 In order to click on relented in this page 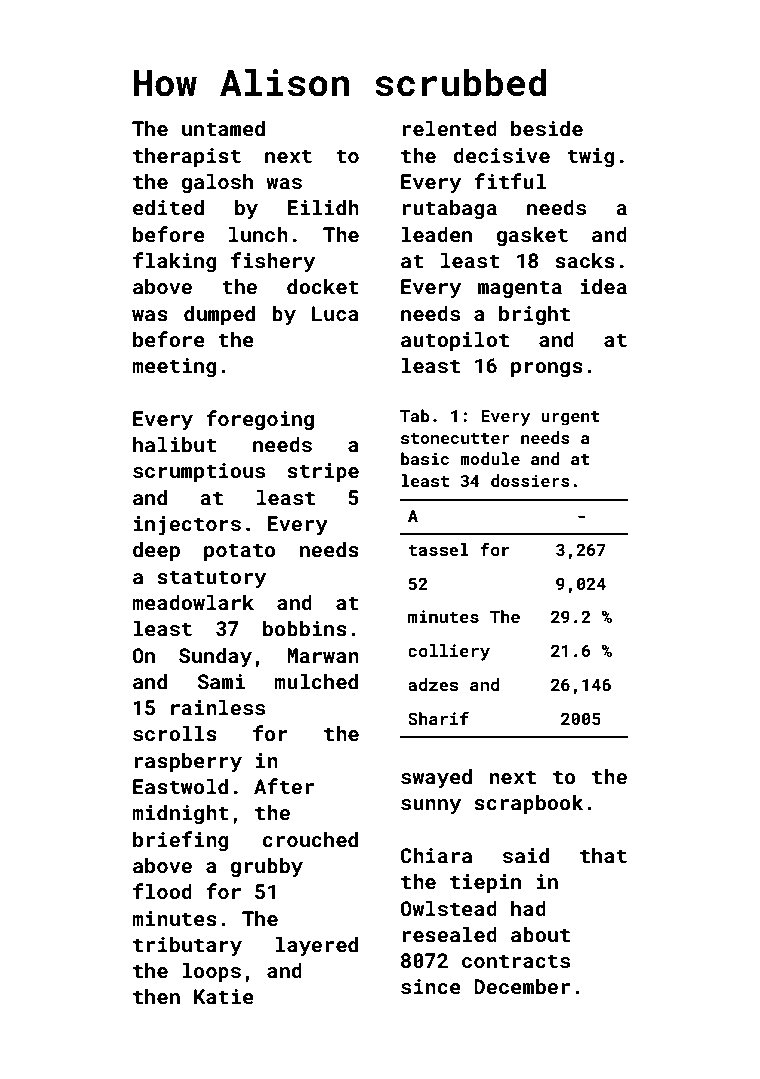, I will do `click(450, 128)`.
